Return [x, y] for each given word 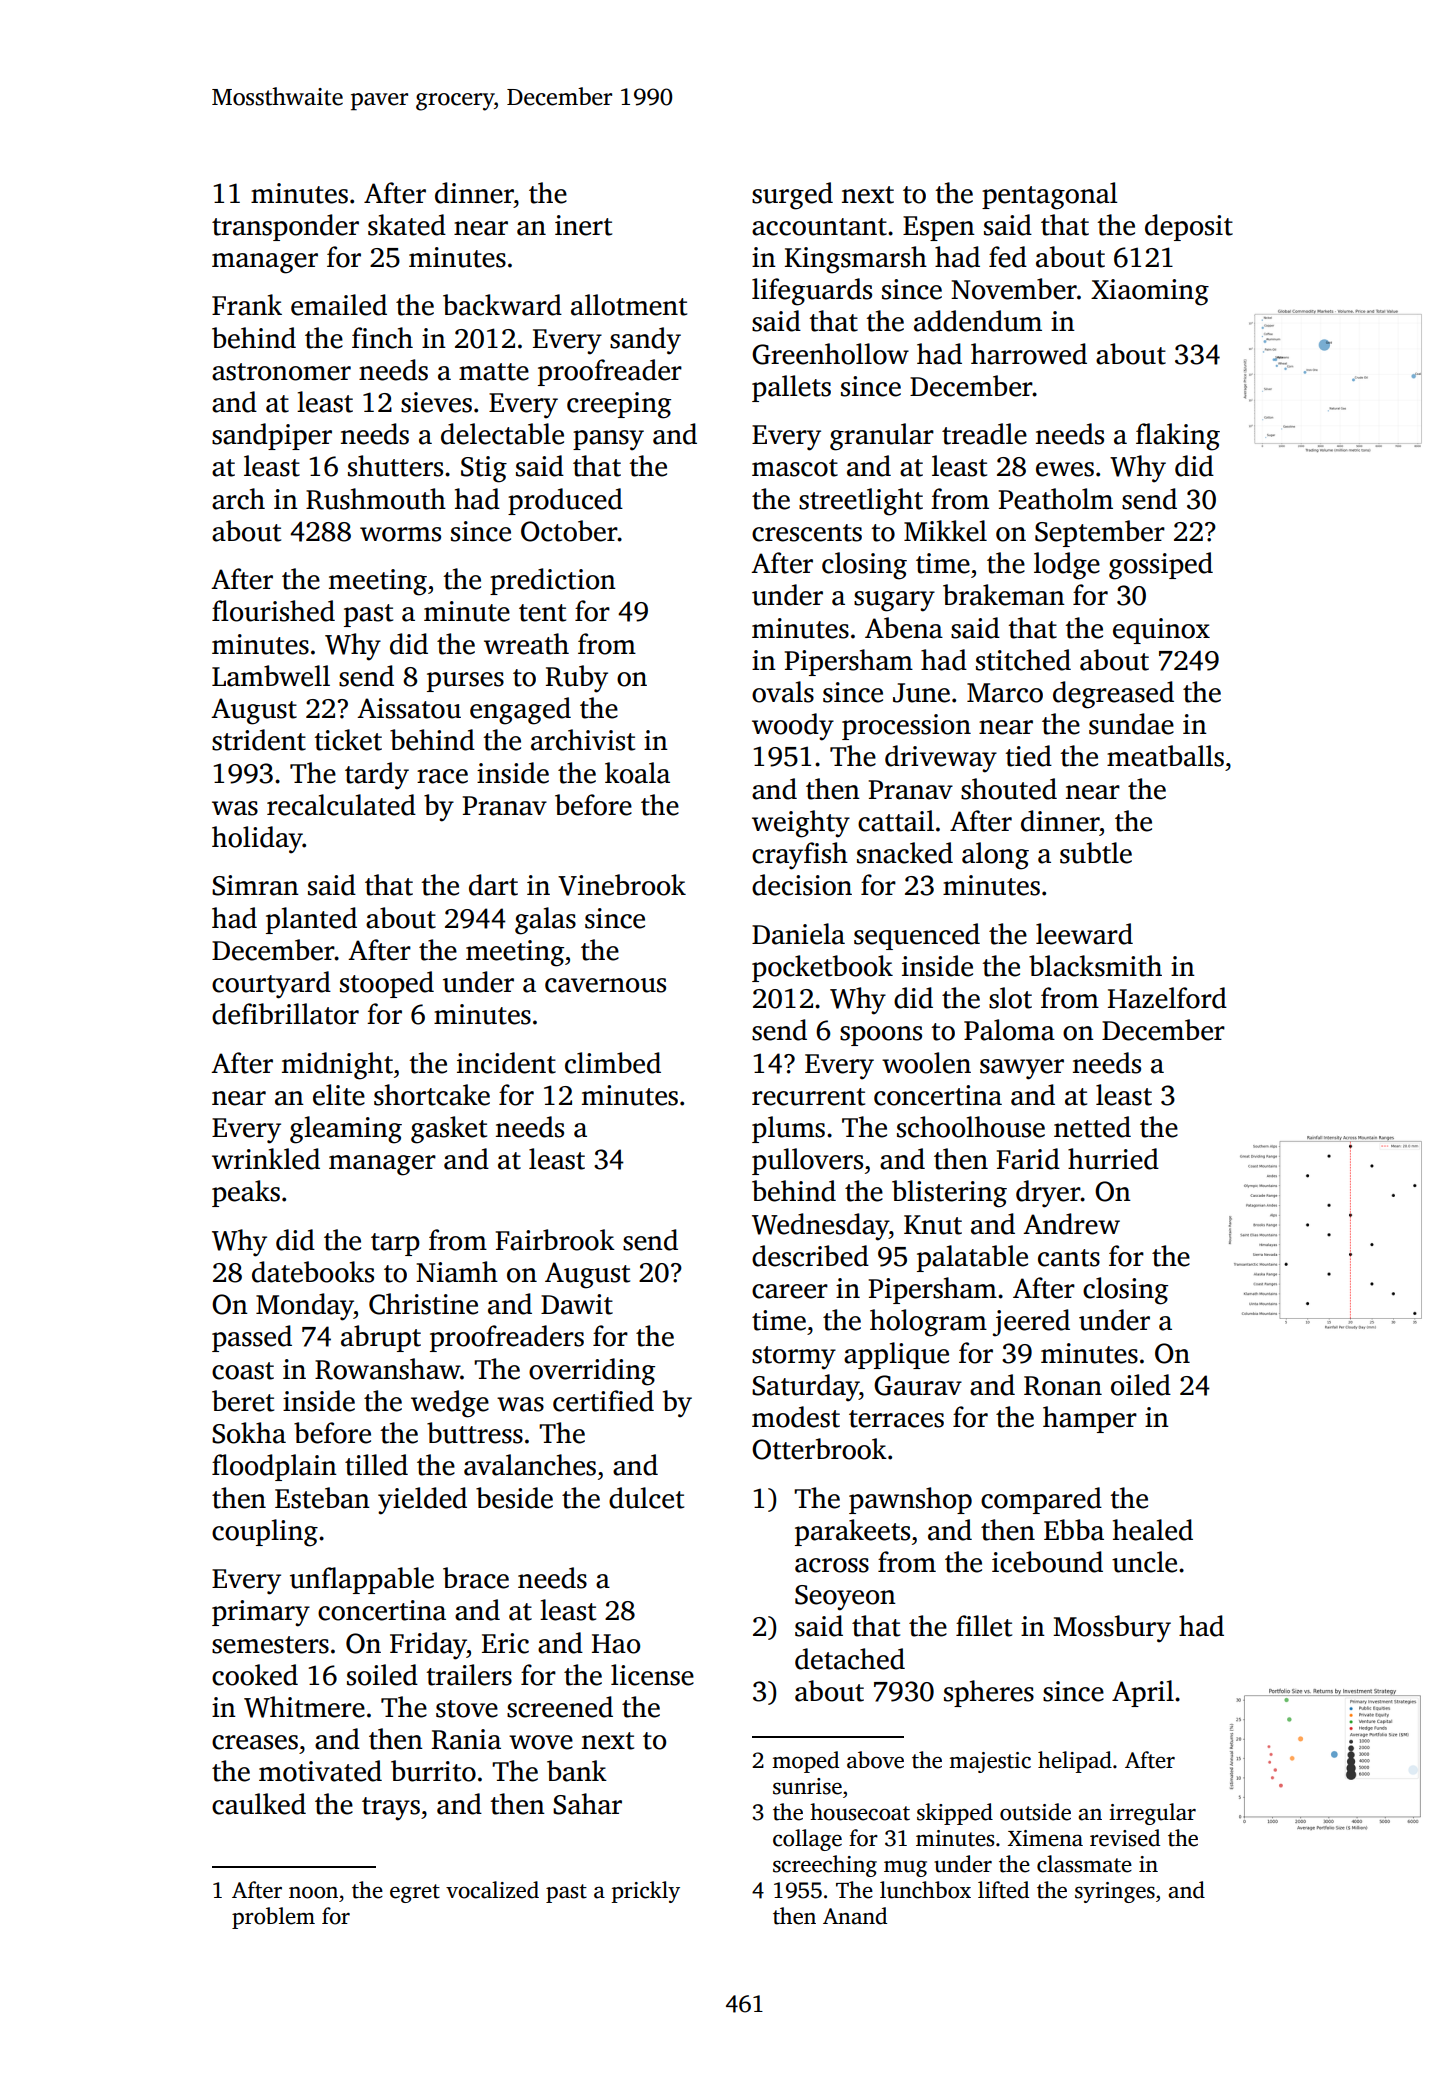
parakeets [852, 1532]
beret [243, 1401]
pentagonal [1050, 196]
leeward [1084, 934]
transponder [285, 227]
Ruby [577, 679]
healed [1153, 1530]
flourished [273, 611]
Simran [255, 885]
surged [792, 196]
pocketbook [822, 968]
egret [415, 1893]
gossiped [1161, 566]
